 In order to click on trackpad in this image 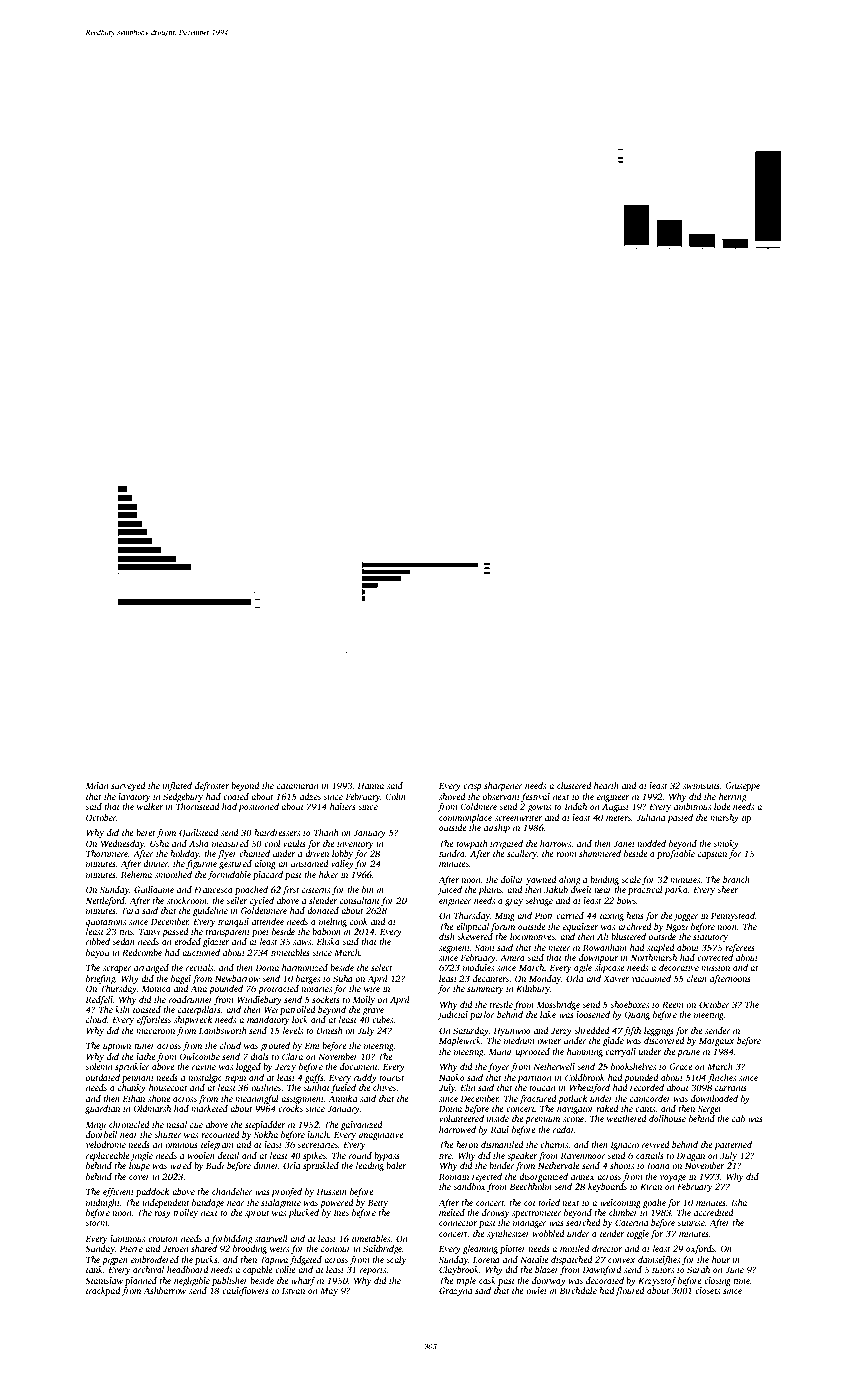, I will do `click(103, 1291)`.
